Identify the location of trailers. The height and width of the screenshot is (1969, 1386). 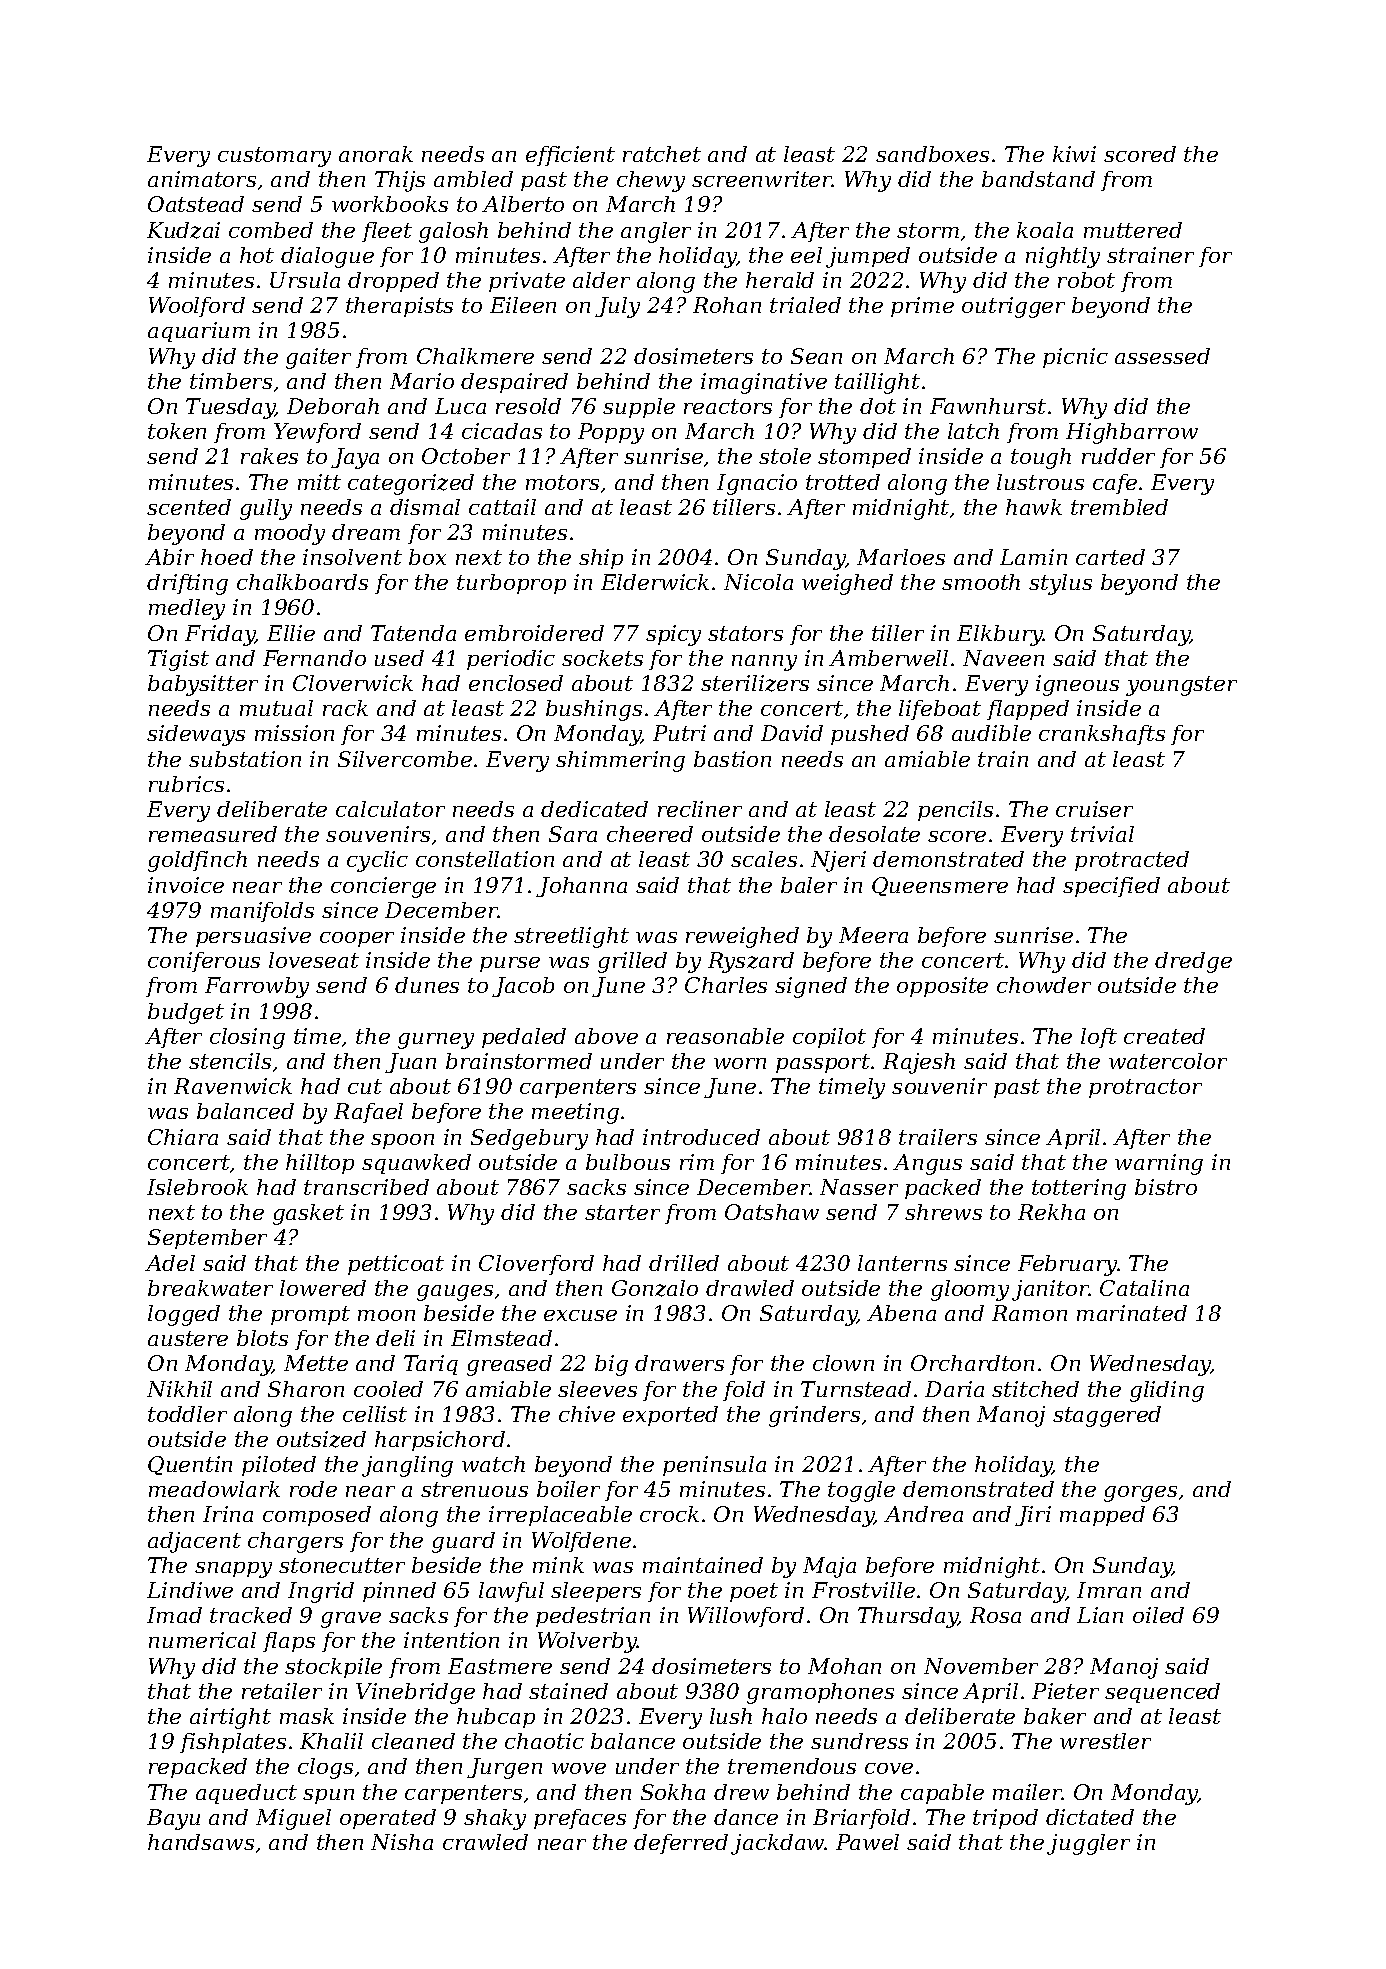
(938, 1137).
